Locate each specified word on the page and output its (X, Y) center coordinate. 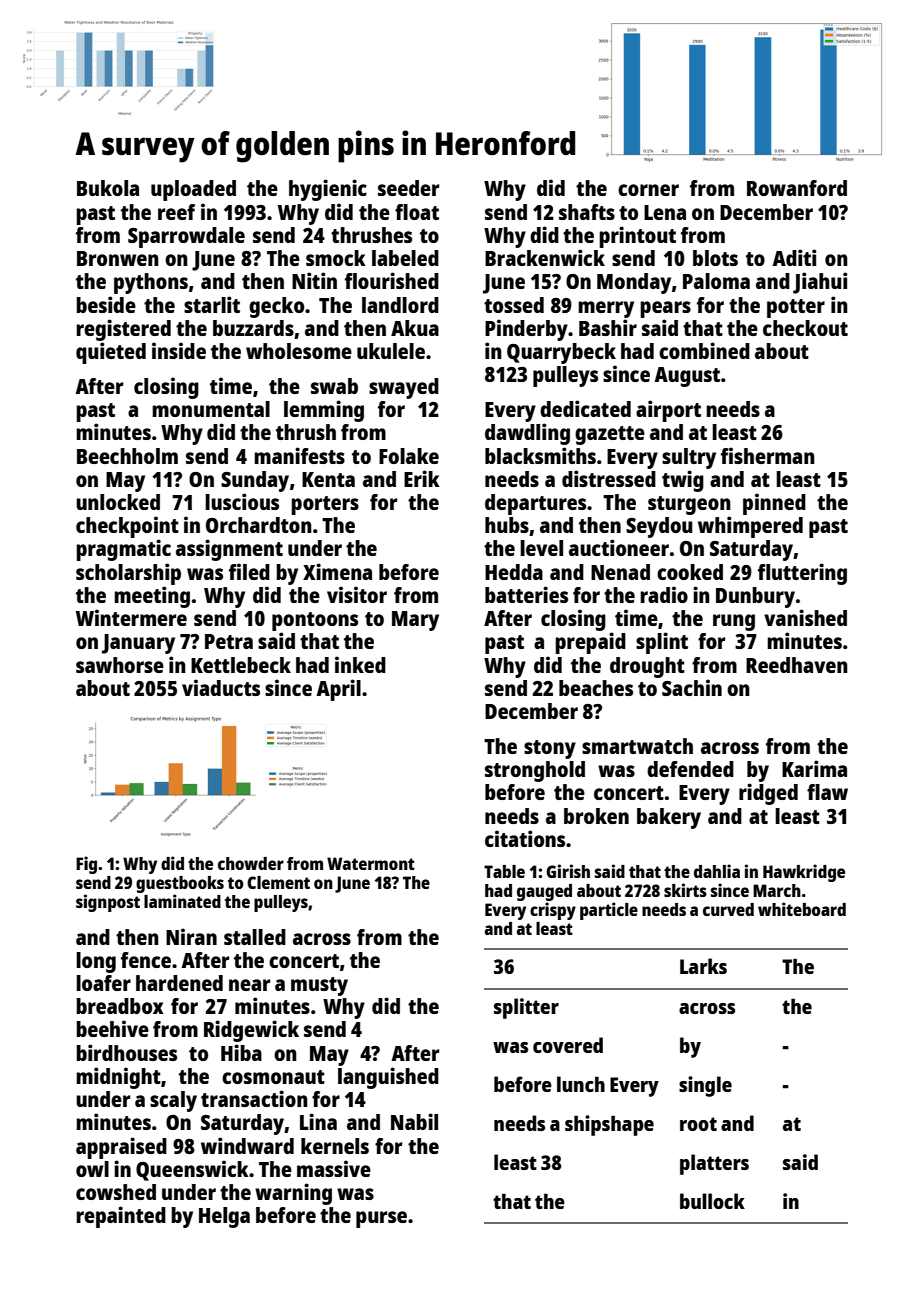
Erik (422, 478)
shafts (587, 212)
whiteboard (802, 909)
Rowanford (797, 188)
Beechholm (127, 456)
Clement (278, 882)
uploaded (193, 190)
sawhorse (120, 665)
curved (728, 909)
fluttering (802, 574)
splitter (526, 1008)
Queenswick (192, 1170)
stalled (255, 937)
